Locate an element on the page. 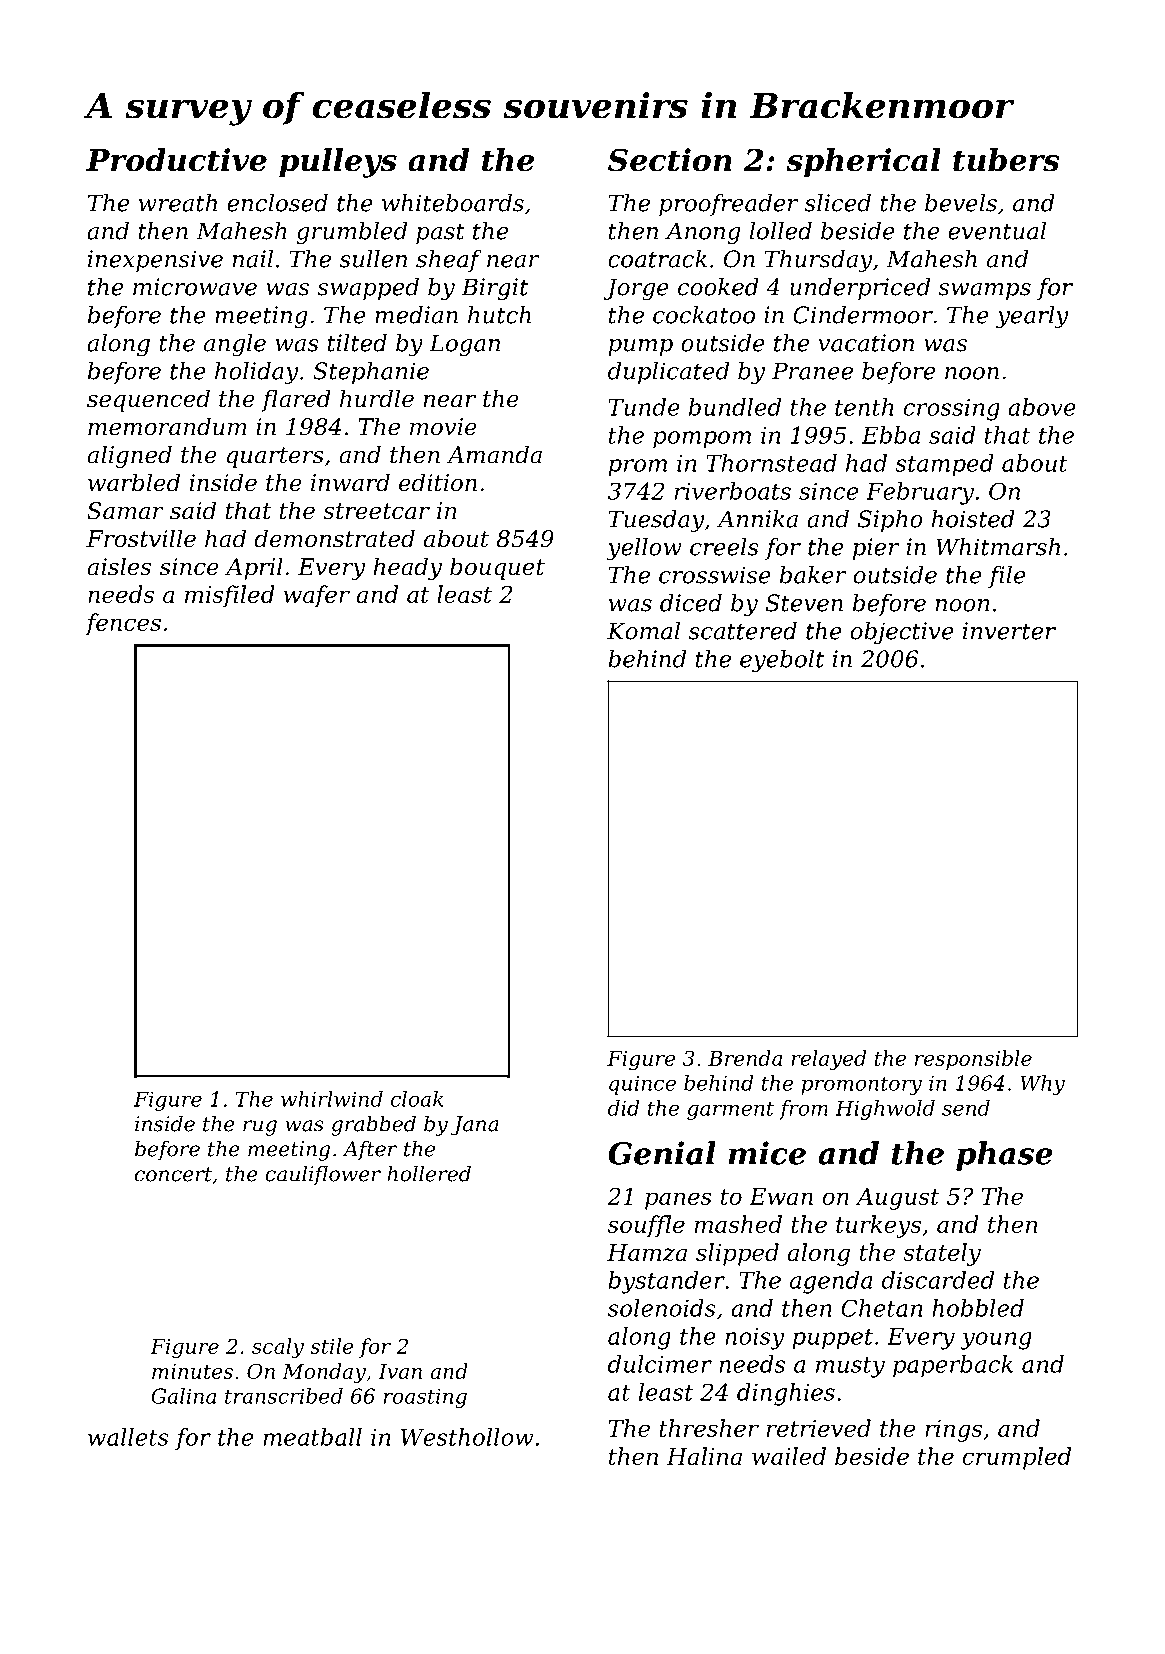 Image resolution: width=1165 pixels, height=1654 pixels. quince is located at coordinates (642, 1085).
